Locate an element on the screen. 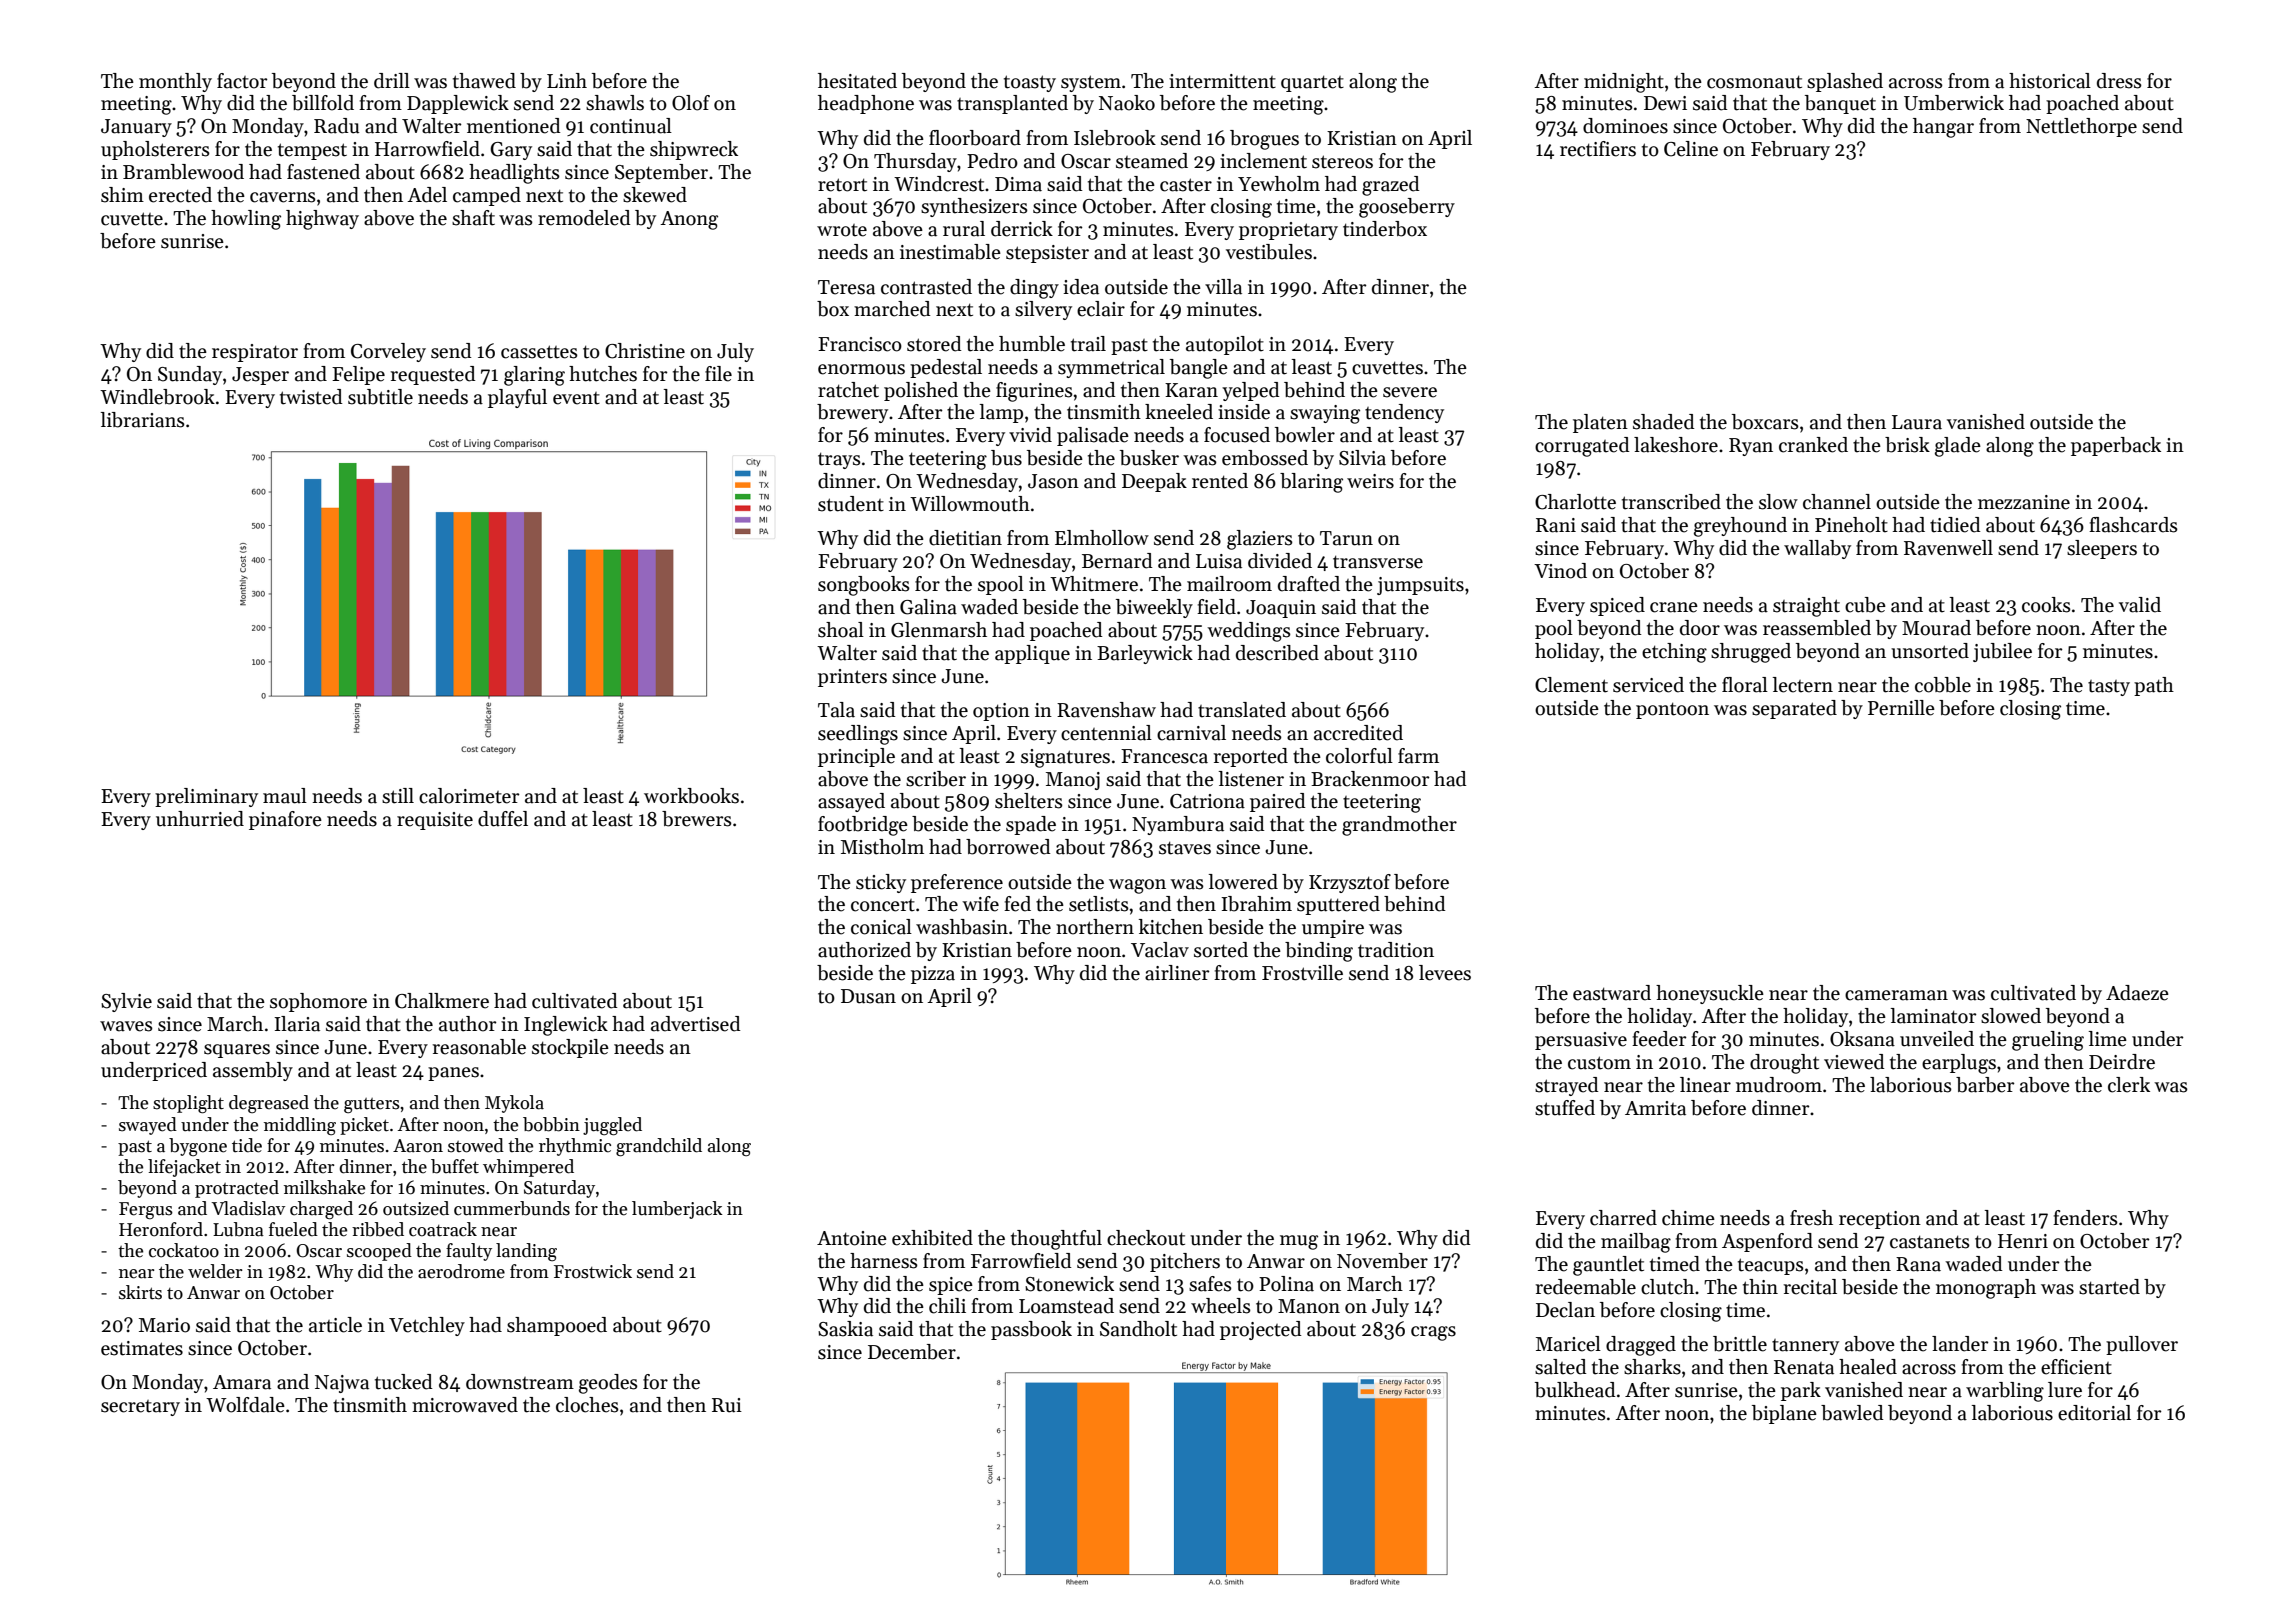  duffel is located at coordinates (503, 819).
